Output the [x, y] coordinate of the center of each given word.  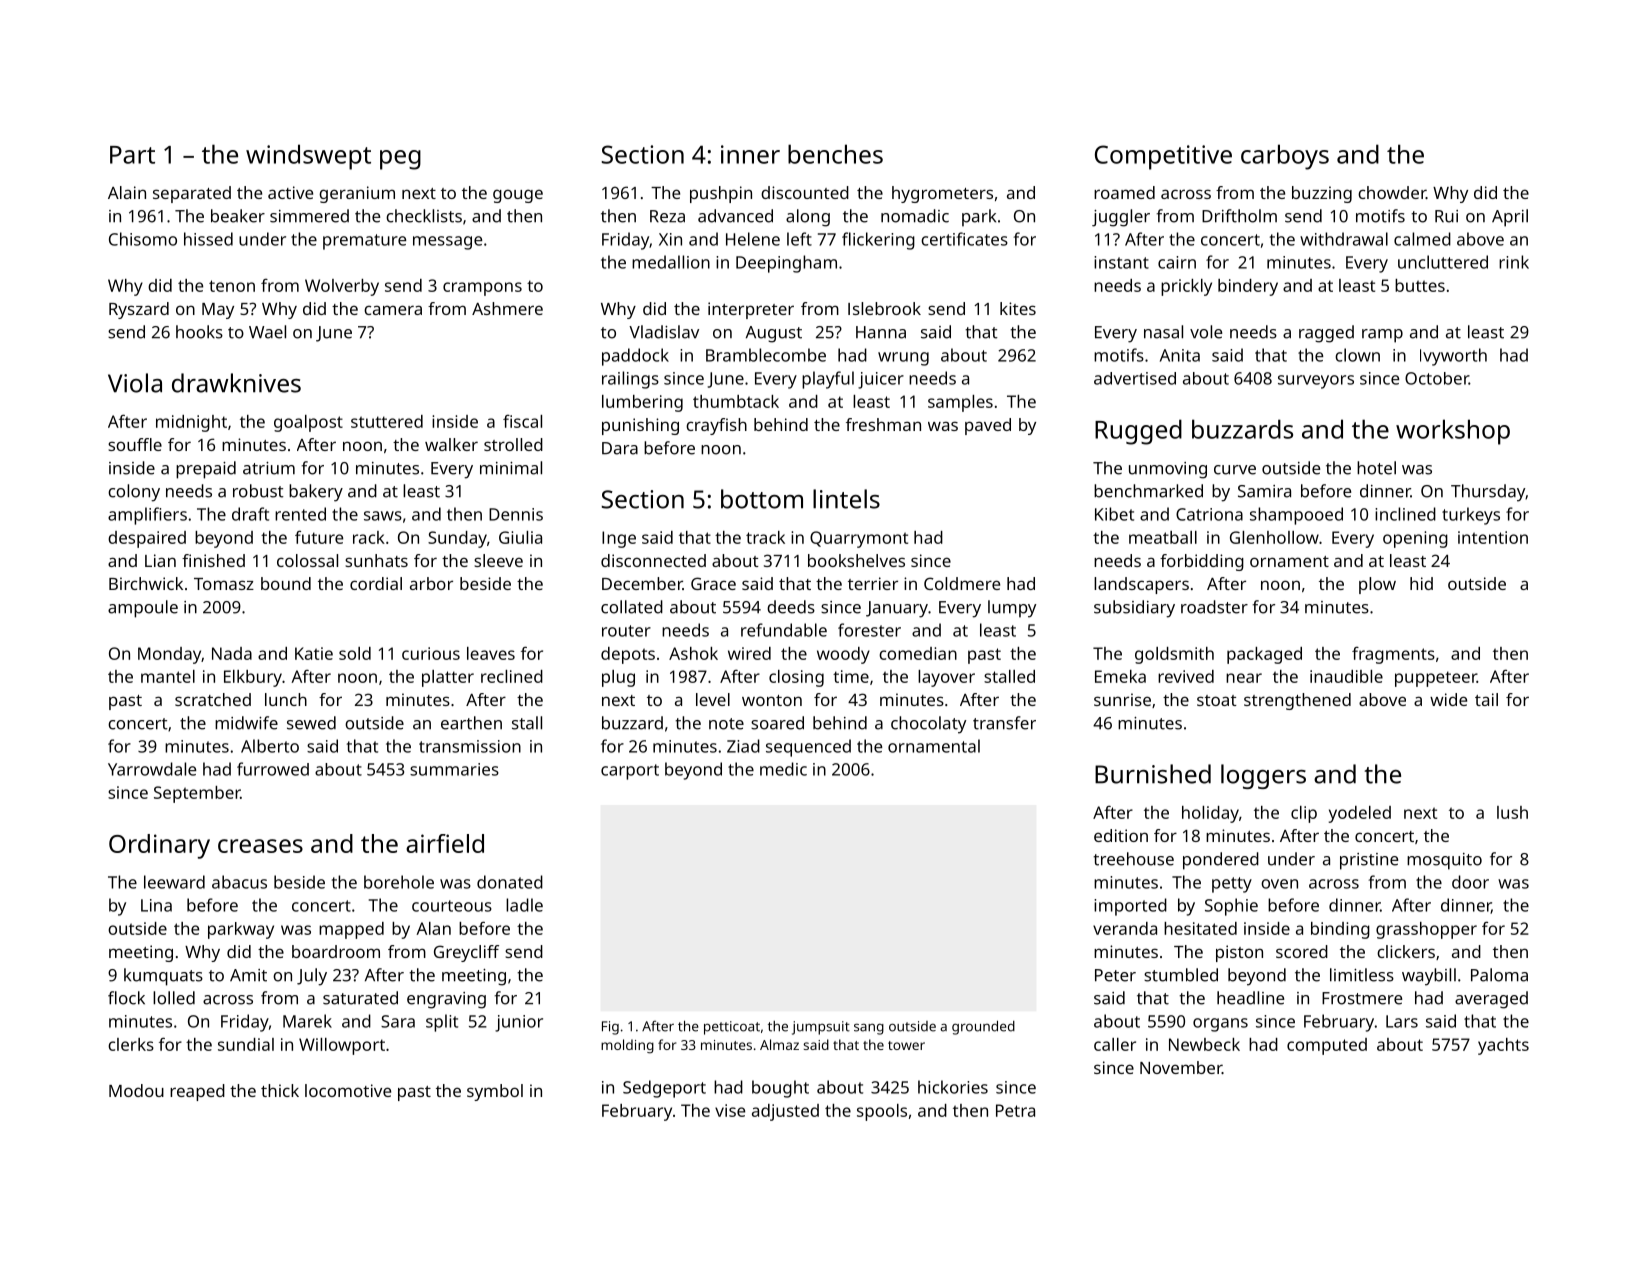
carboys [1285, 157]
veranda [1125, 928]
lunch [286, 699]
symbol [495, 1092]
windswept [308, 157]
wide [1448, 699]
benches [835, 154]
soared [777, 723]
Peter [1115, 975]
